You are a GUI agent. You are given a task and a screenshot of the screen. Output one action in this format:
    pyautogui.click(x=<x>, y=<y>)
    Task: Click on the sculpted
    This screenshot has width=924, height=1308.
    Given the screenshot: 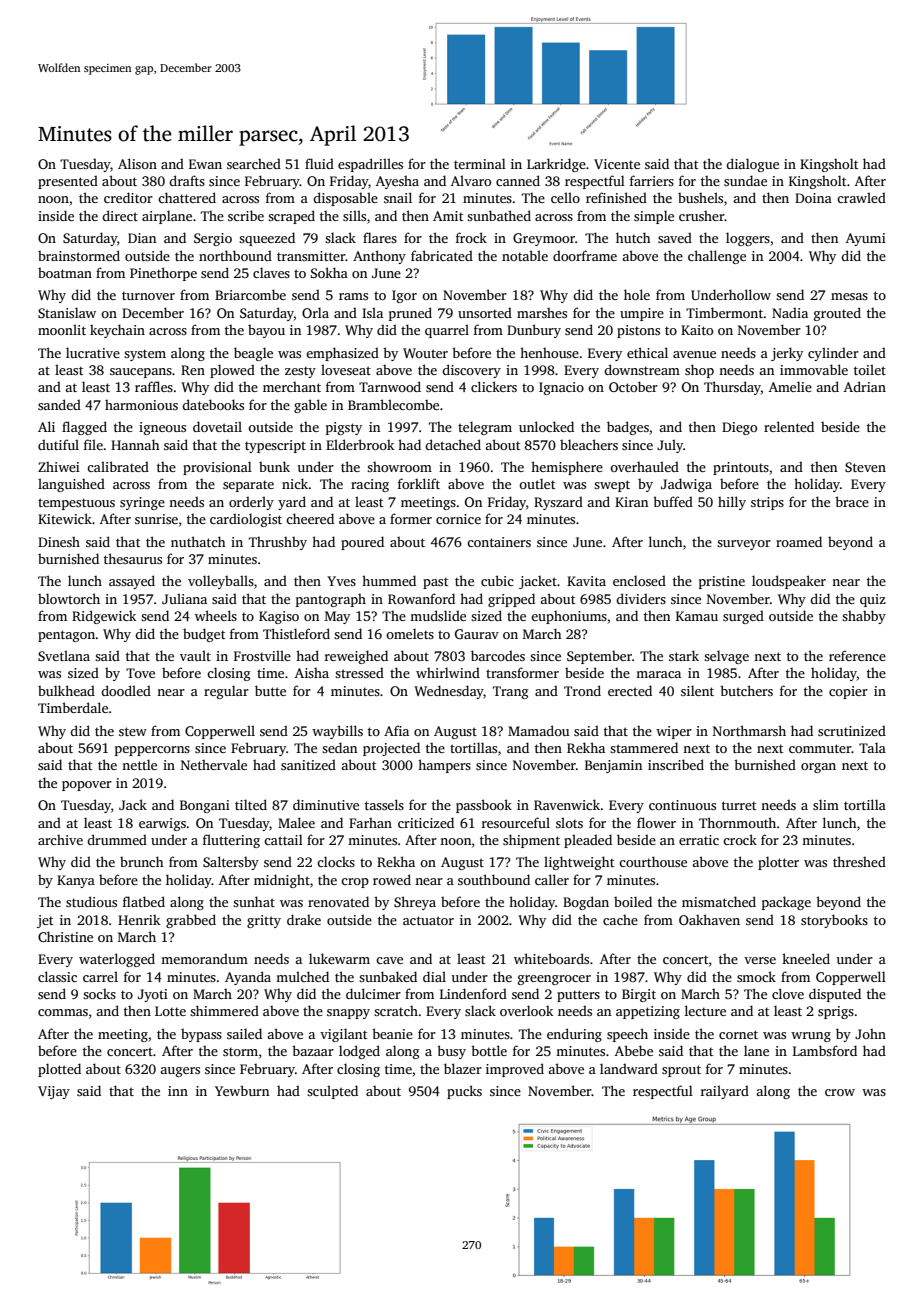 What is the action you would take?
    pyautogui.click(x=332, y=1092)
